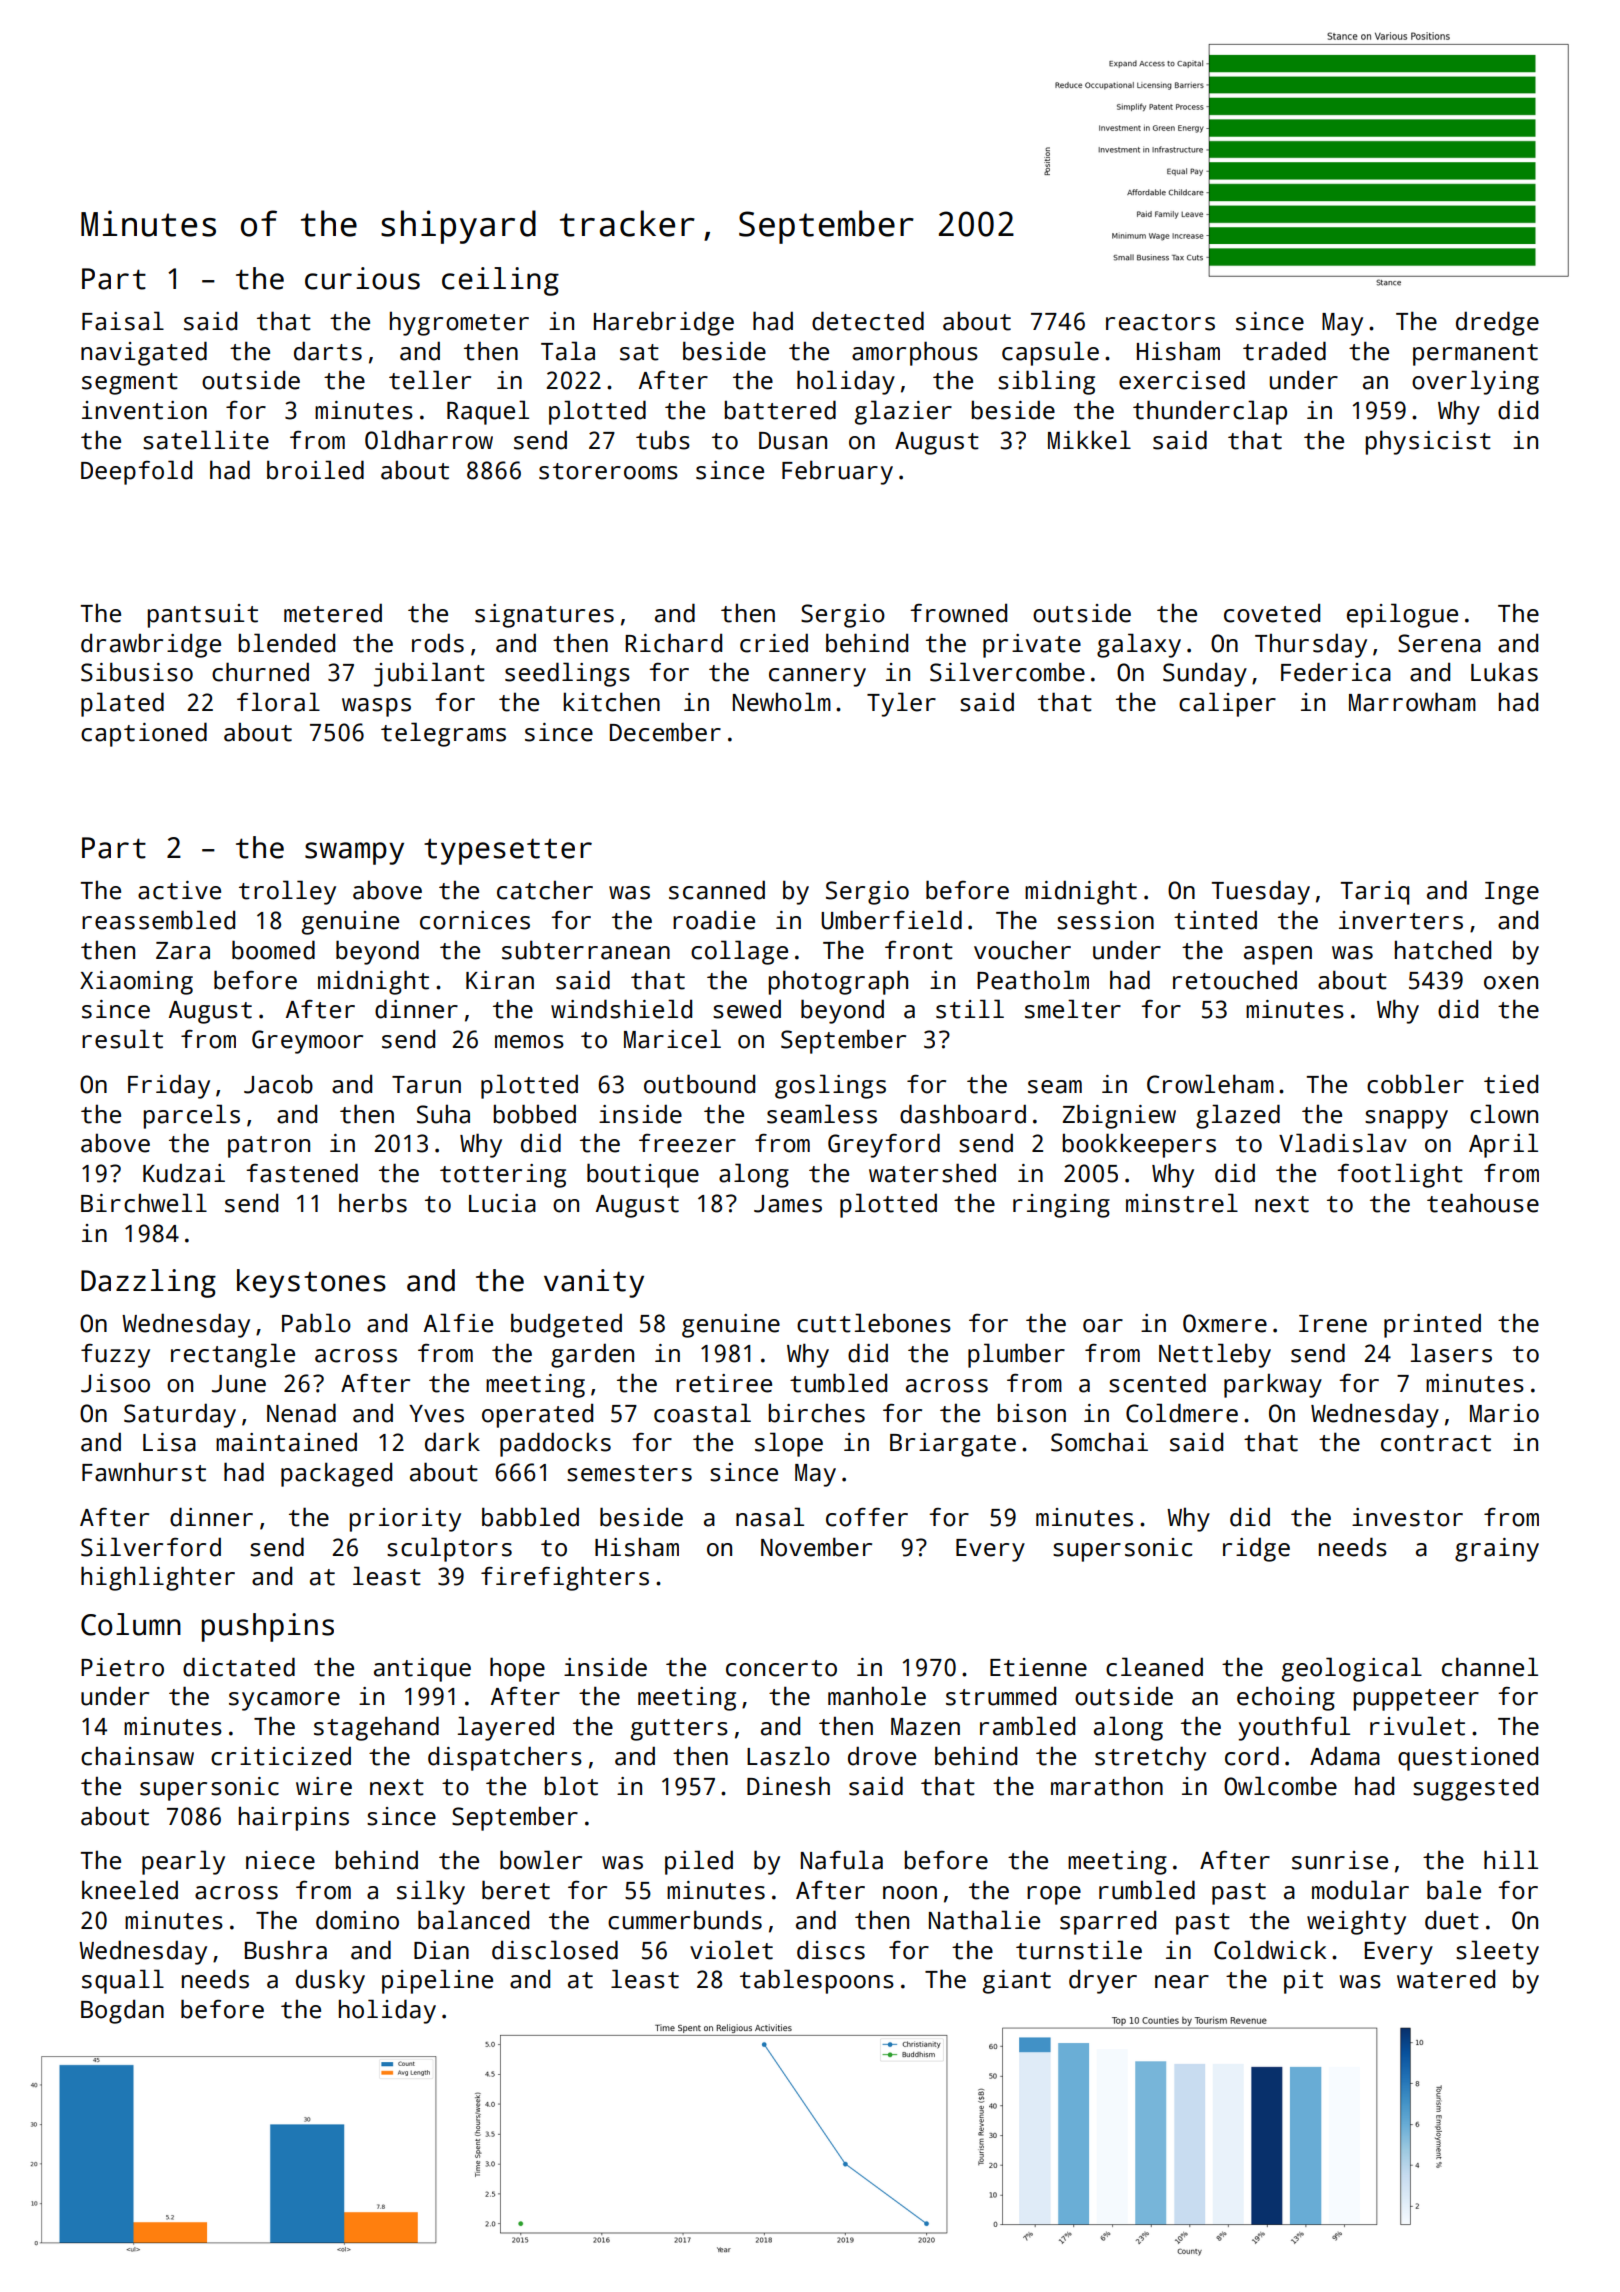 This page has width=1620, height=2292. I want to click on Marrowham, so click(1412, 702).
